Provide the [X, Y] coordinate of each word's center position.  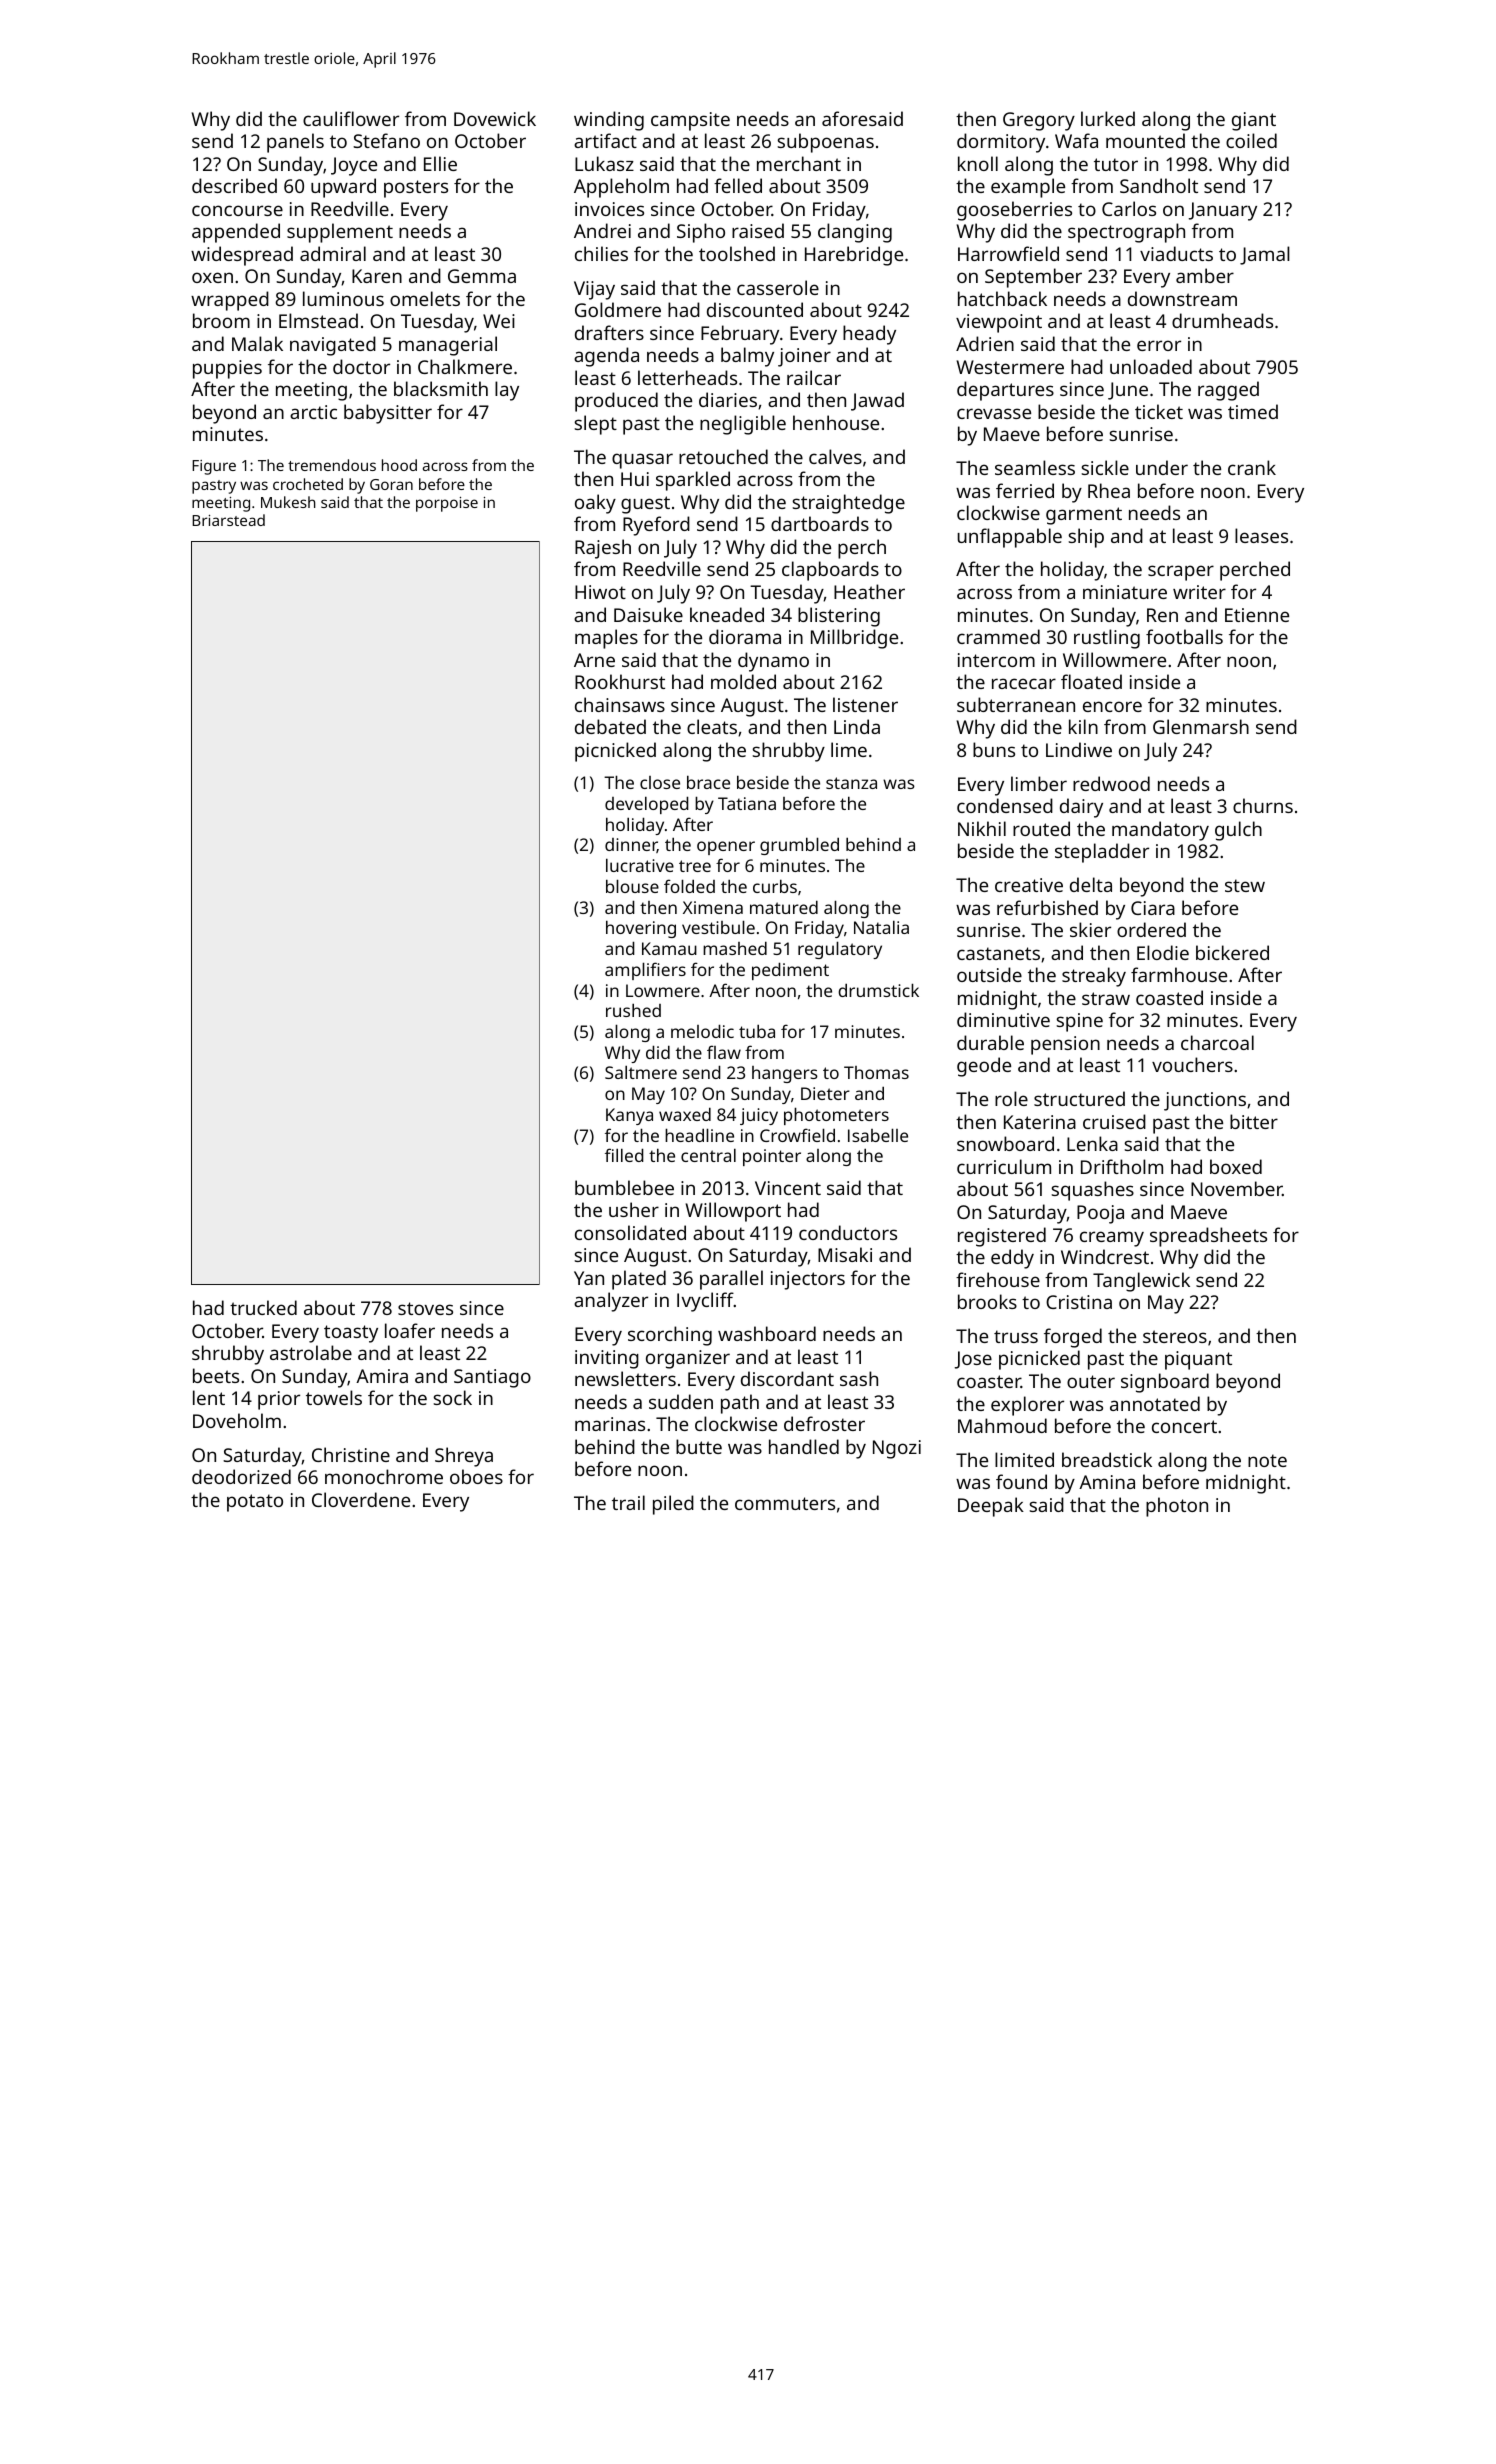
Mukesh [288, 502]
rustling [1107, 639]
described [234, 185]
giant [1254, 121]
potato [255, 1503]
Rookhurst [620, 681]
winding [609, 121]
